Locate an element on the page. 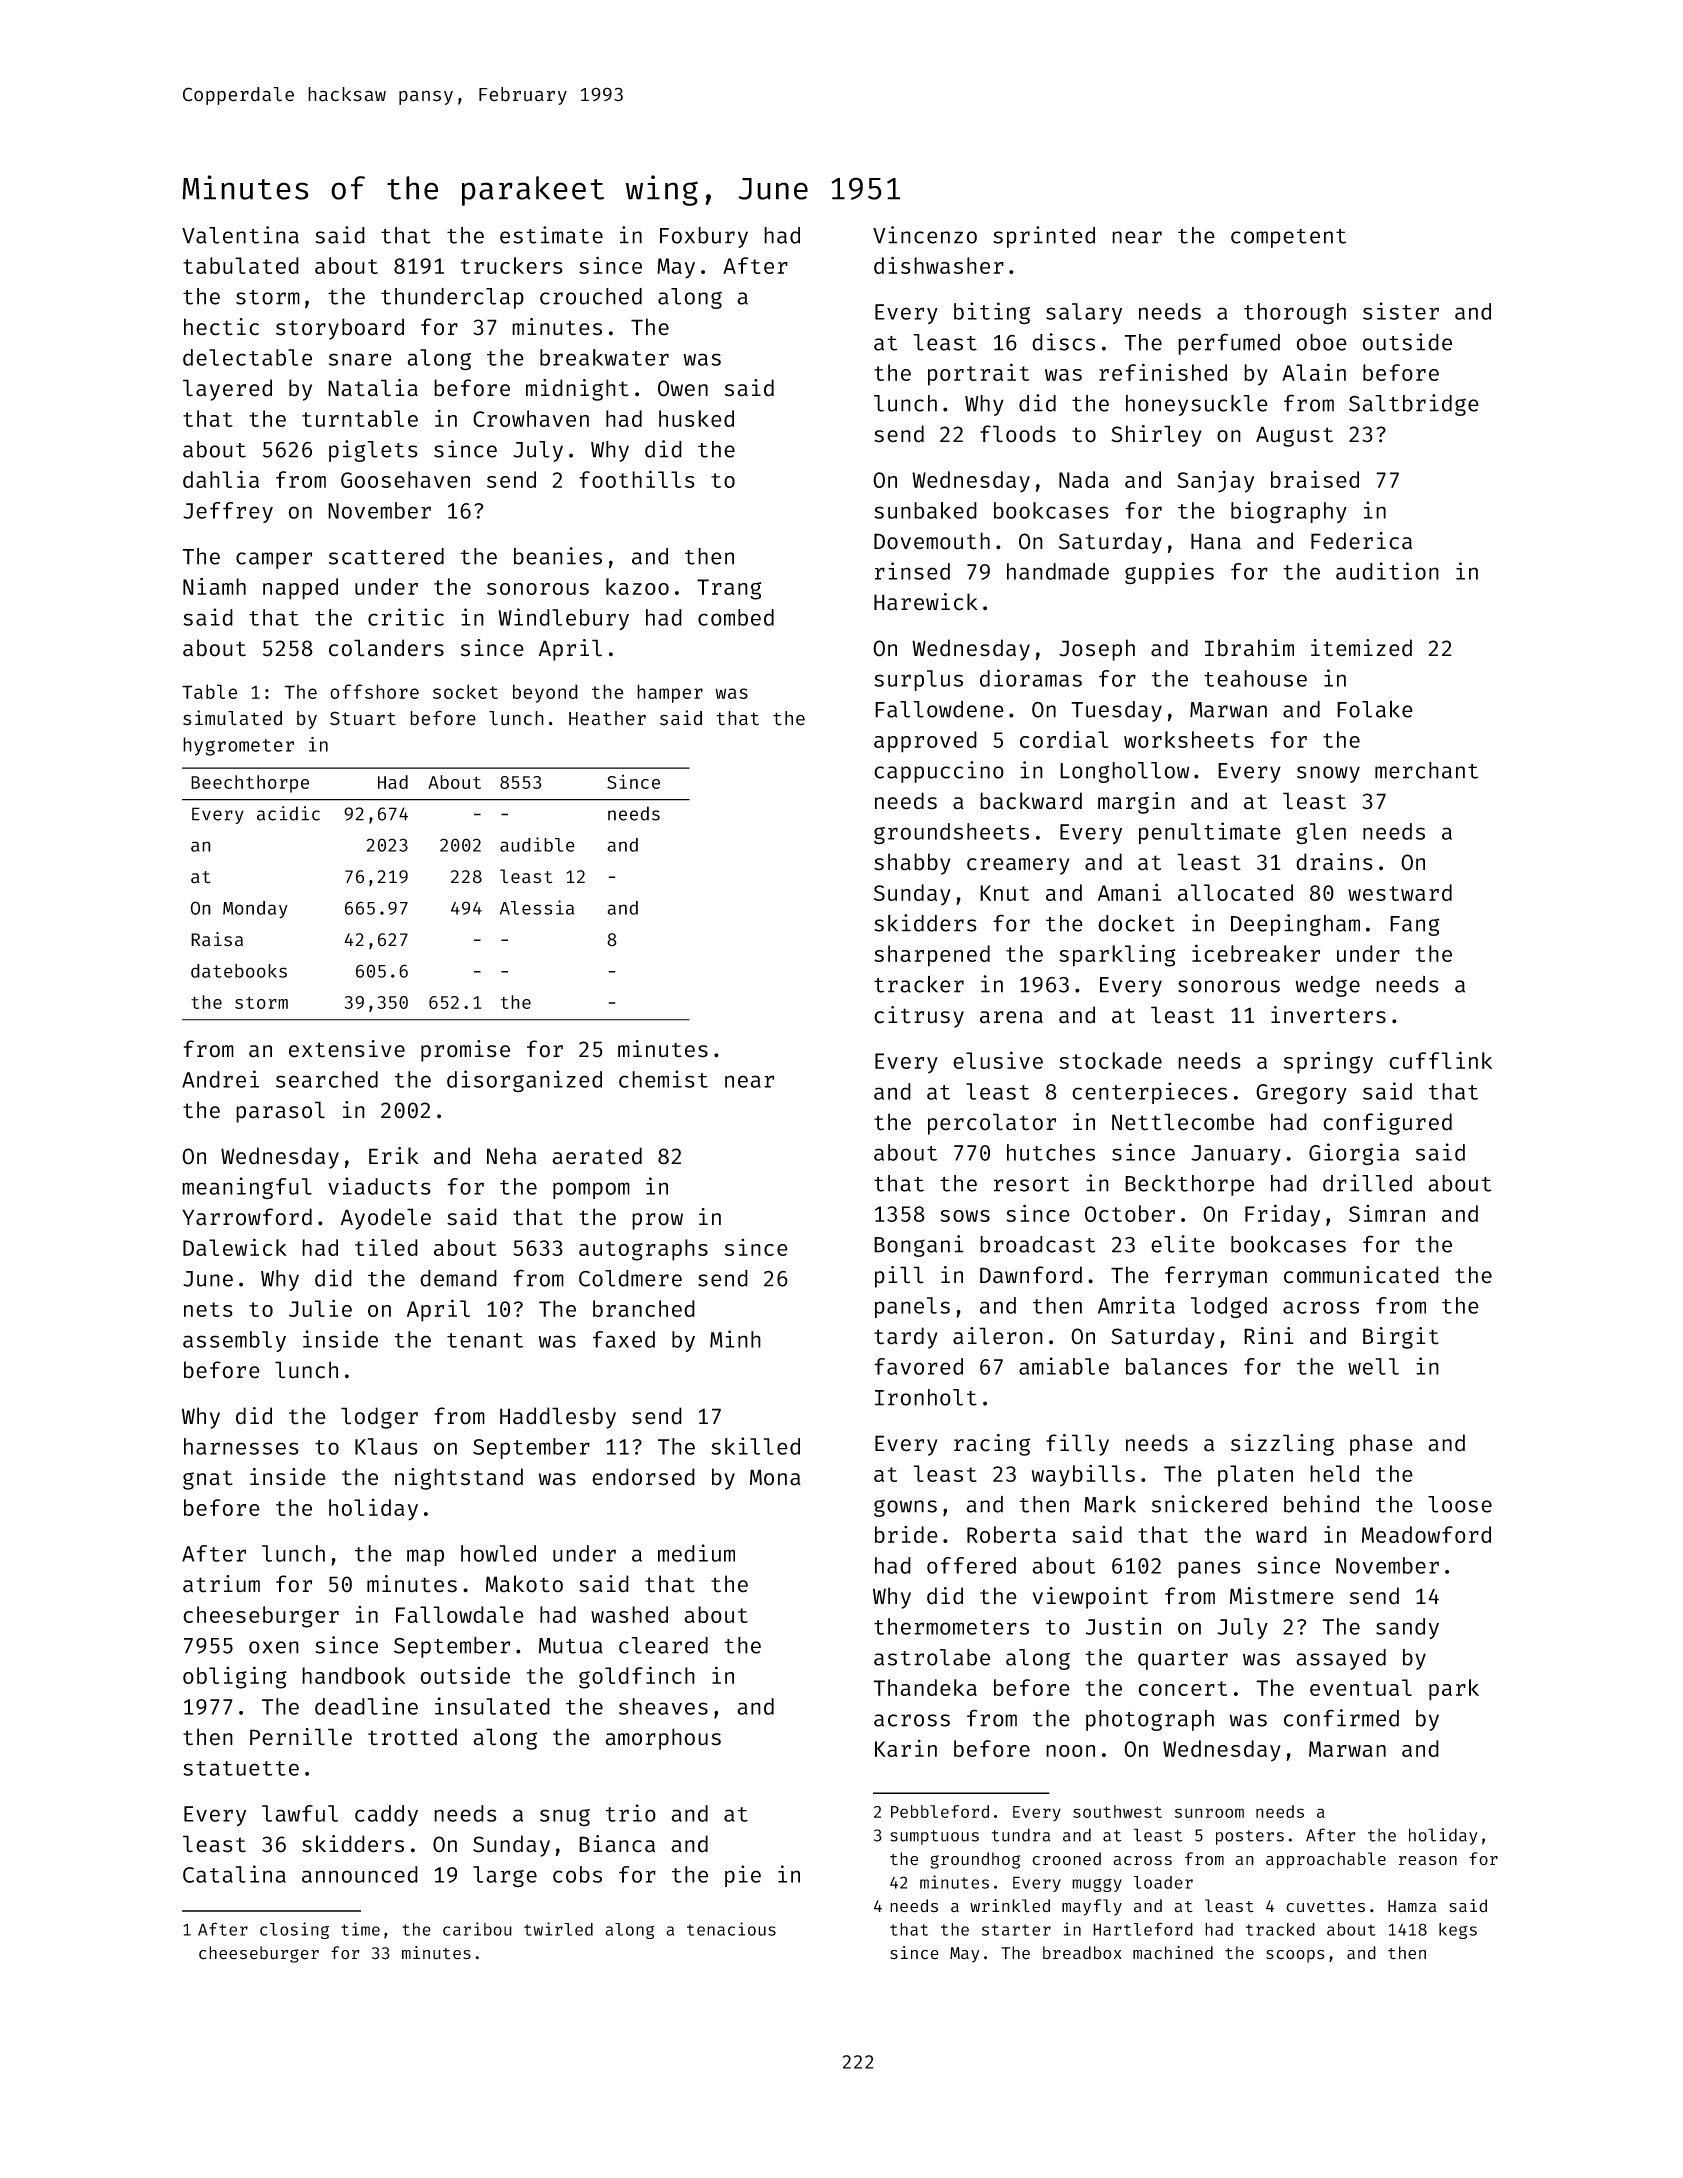  Federica is located at coordinates (1361, 541).
